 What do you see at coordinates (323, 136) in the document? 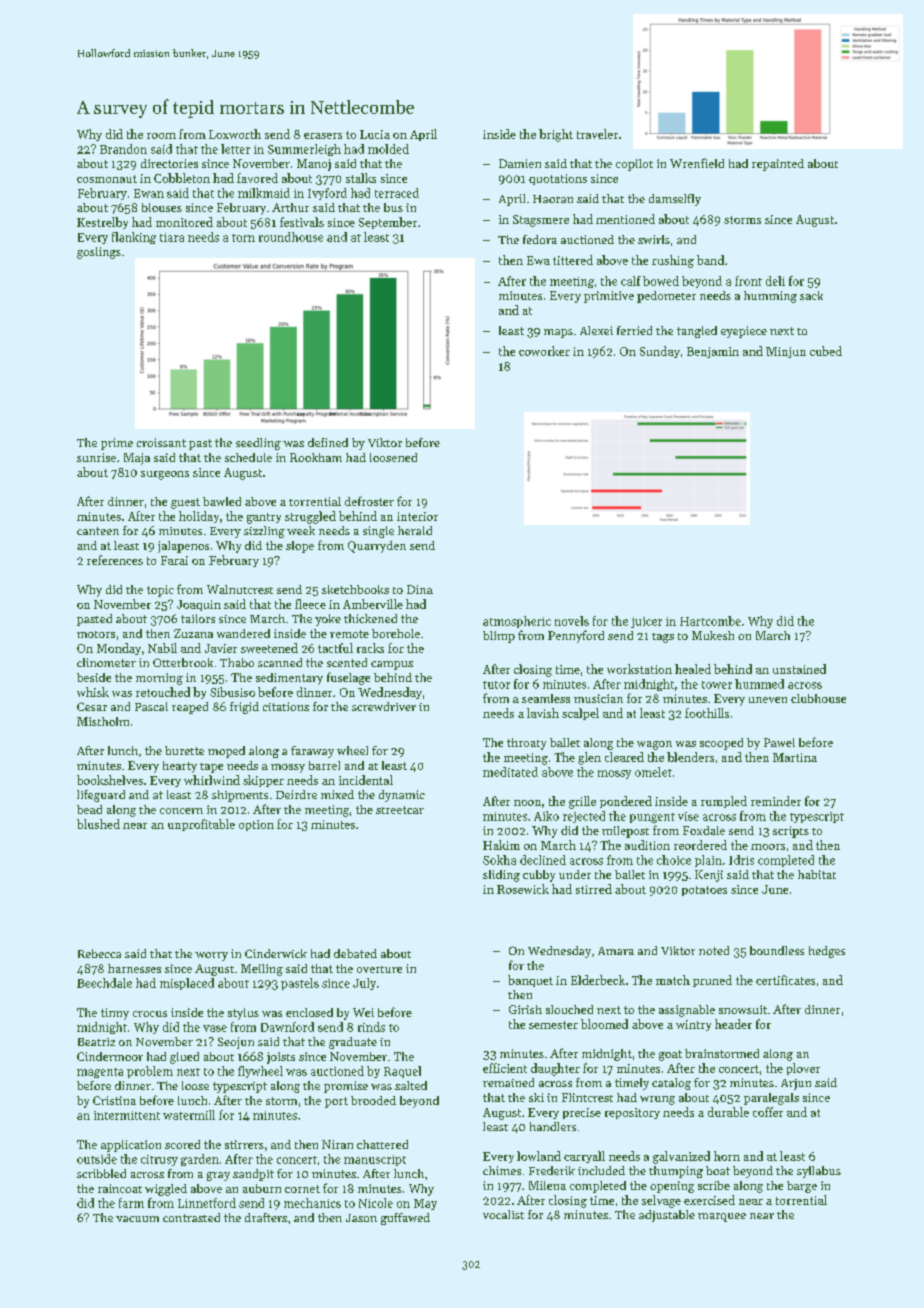
I see `erasers` at bounding box center [323, 136].
